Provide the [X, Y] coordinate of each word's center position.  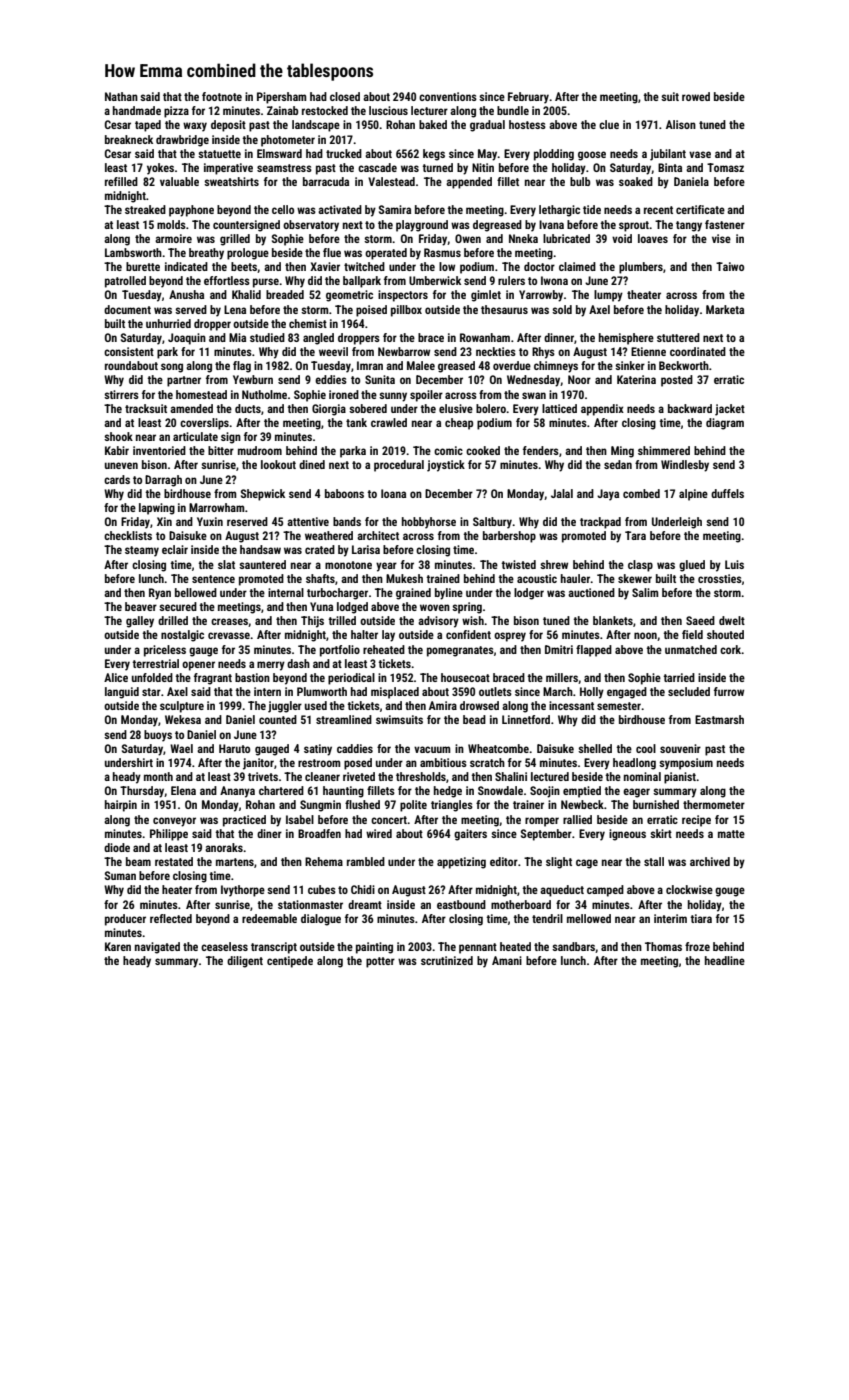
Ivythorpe [243, 891]
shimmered [664, 450]
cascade [377, 167]
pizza [176, 112]
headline [725, 960]
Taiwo [730, 266]
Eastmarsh [719, 719]
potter [380, 962]
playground [422, 226]
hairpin [121, 806]
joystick [446, 466]
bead [474, 719]
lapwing [157, 509]
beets [244, 266]
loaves [653, 238]
